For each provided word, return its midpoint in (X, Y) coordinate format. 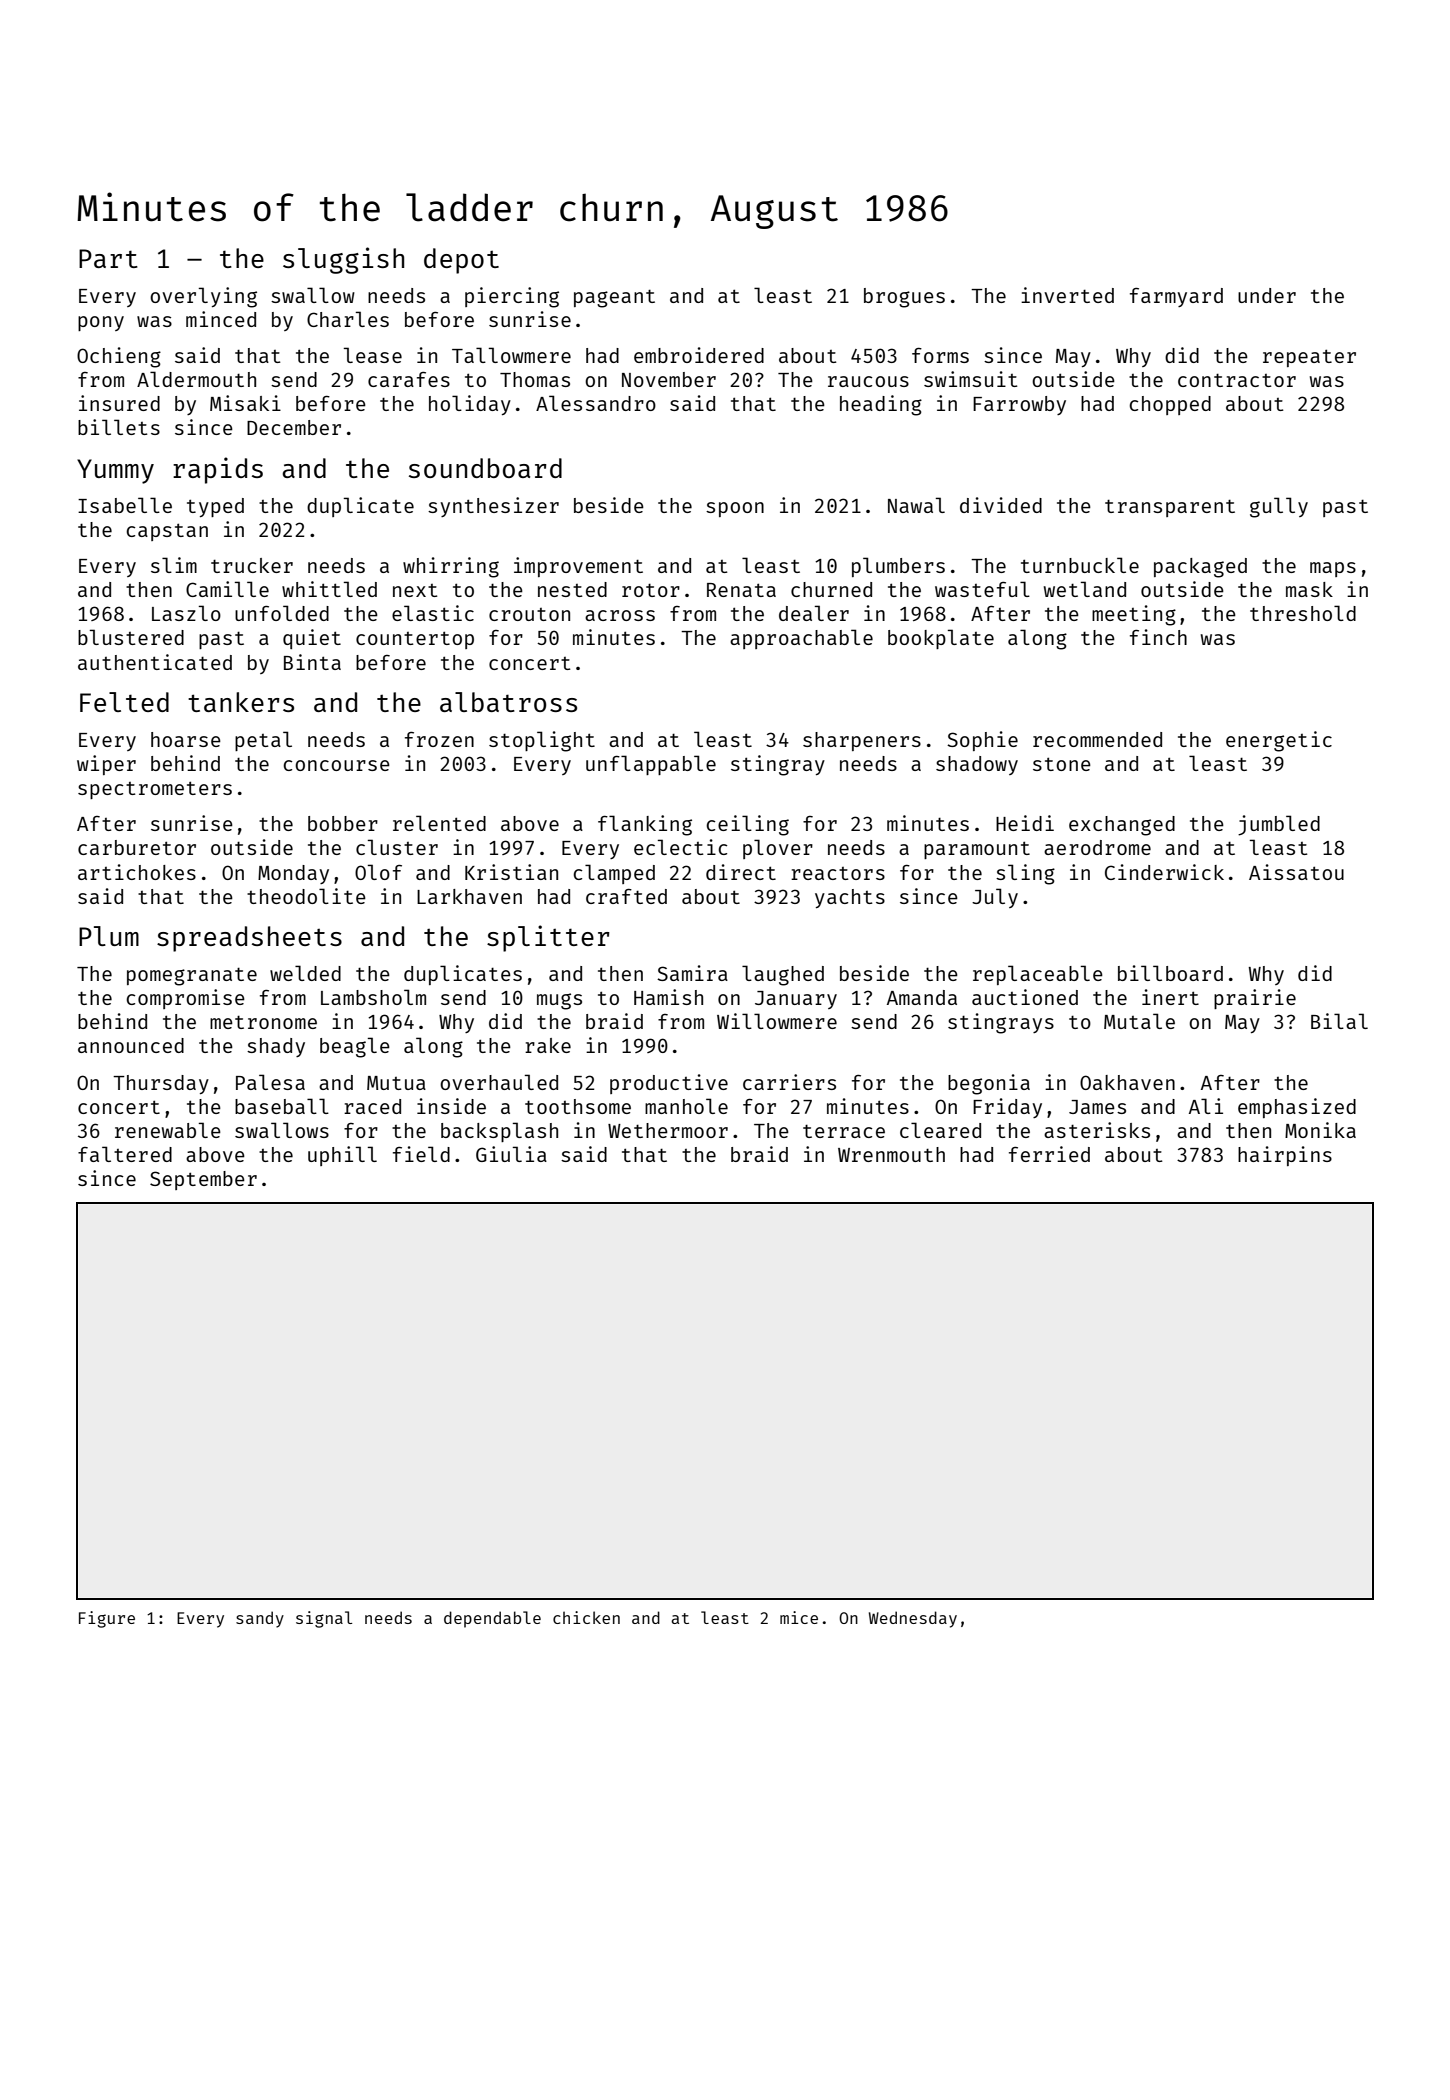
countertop (415, 640)
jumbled (1279, 825)
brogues (904, 298)
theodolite (306, 896)
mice (799, 1617)
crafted (626, 896)
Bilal (1339, 1021)
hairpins (1285, 1156)
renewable (168, 1130)
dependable (492, 1619)
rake (548, 1045)
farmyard (1176, 297)
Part (108, 258)
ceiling (747, 825)
